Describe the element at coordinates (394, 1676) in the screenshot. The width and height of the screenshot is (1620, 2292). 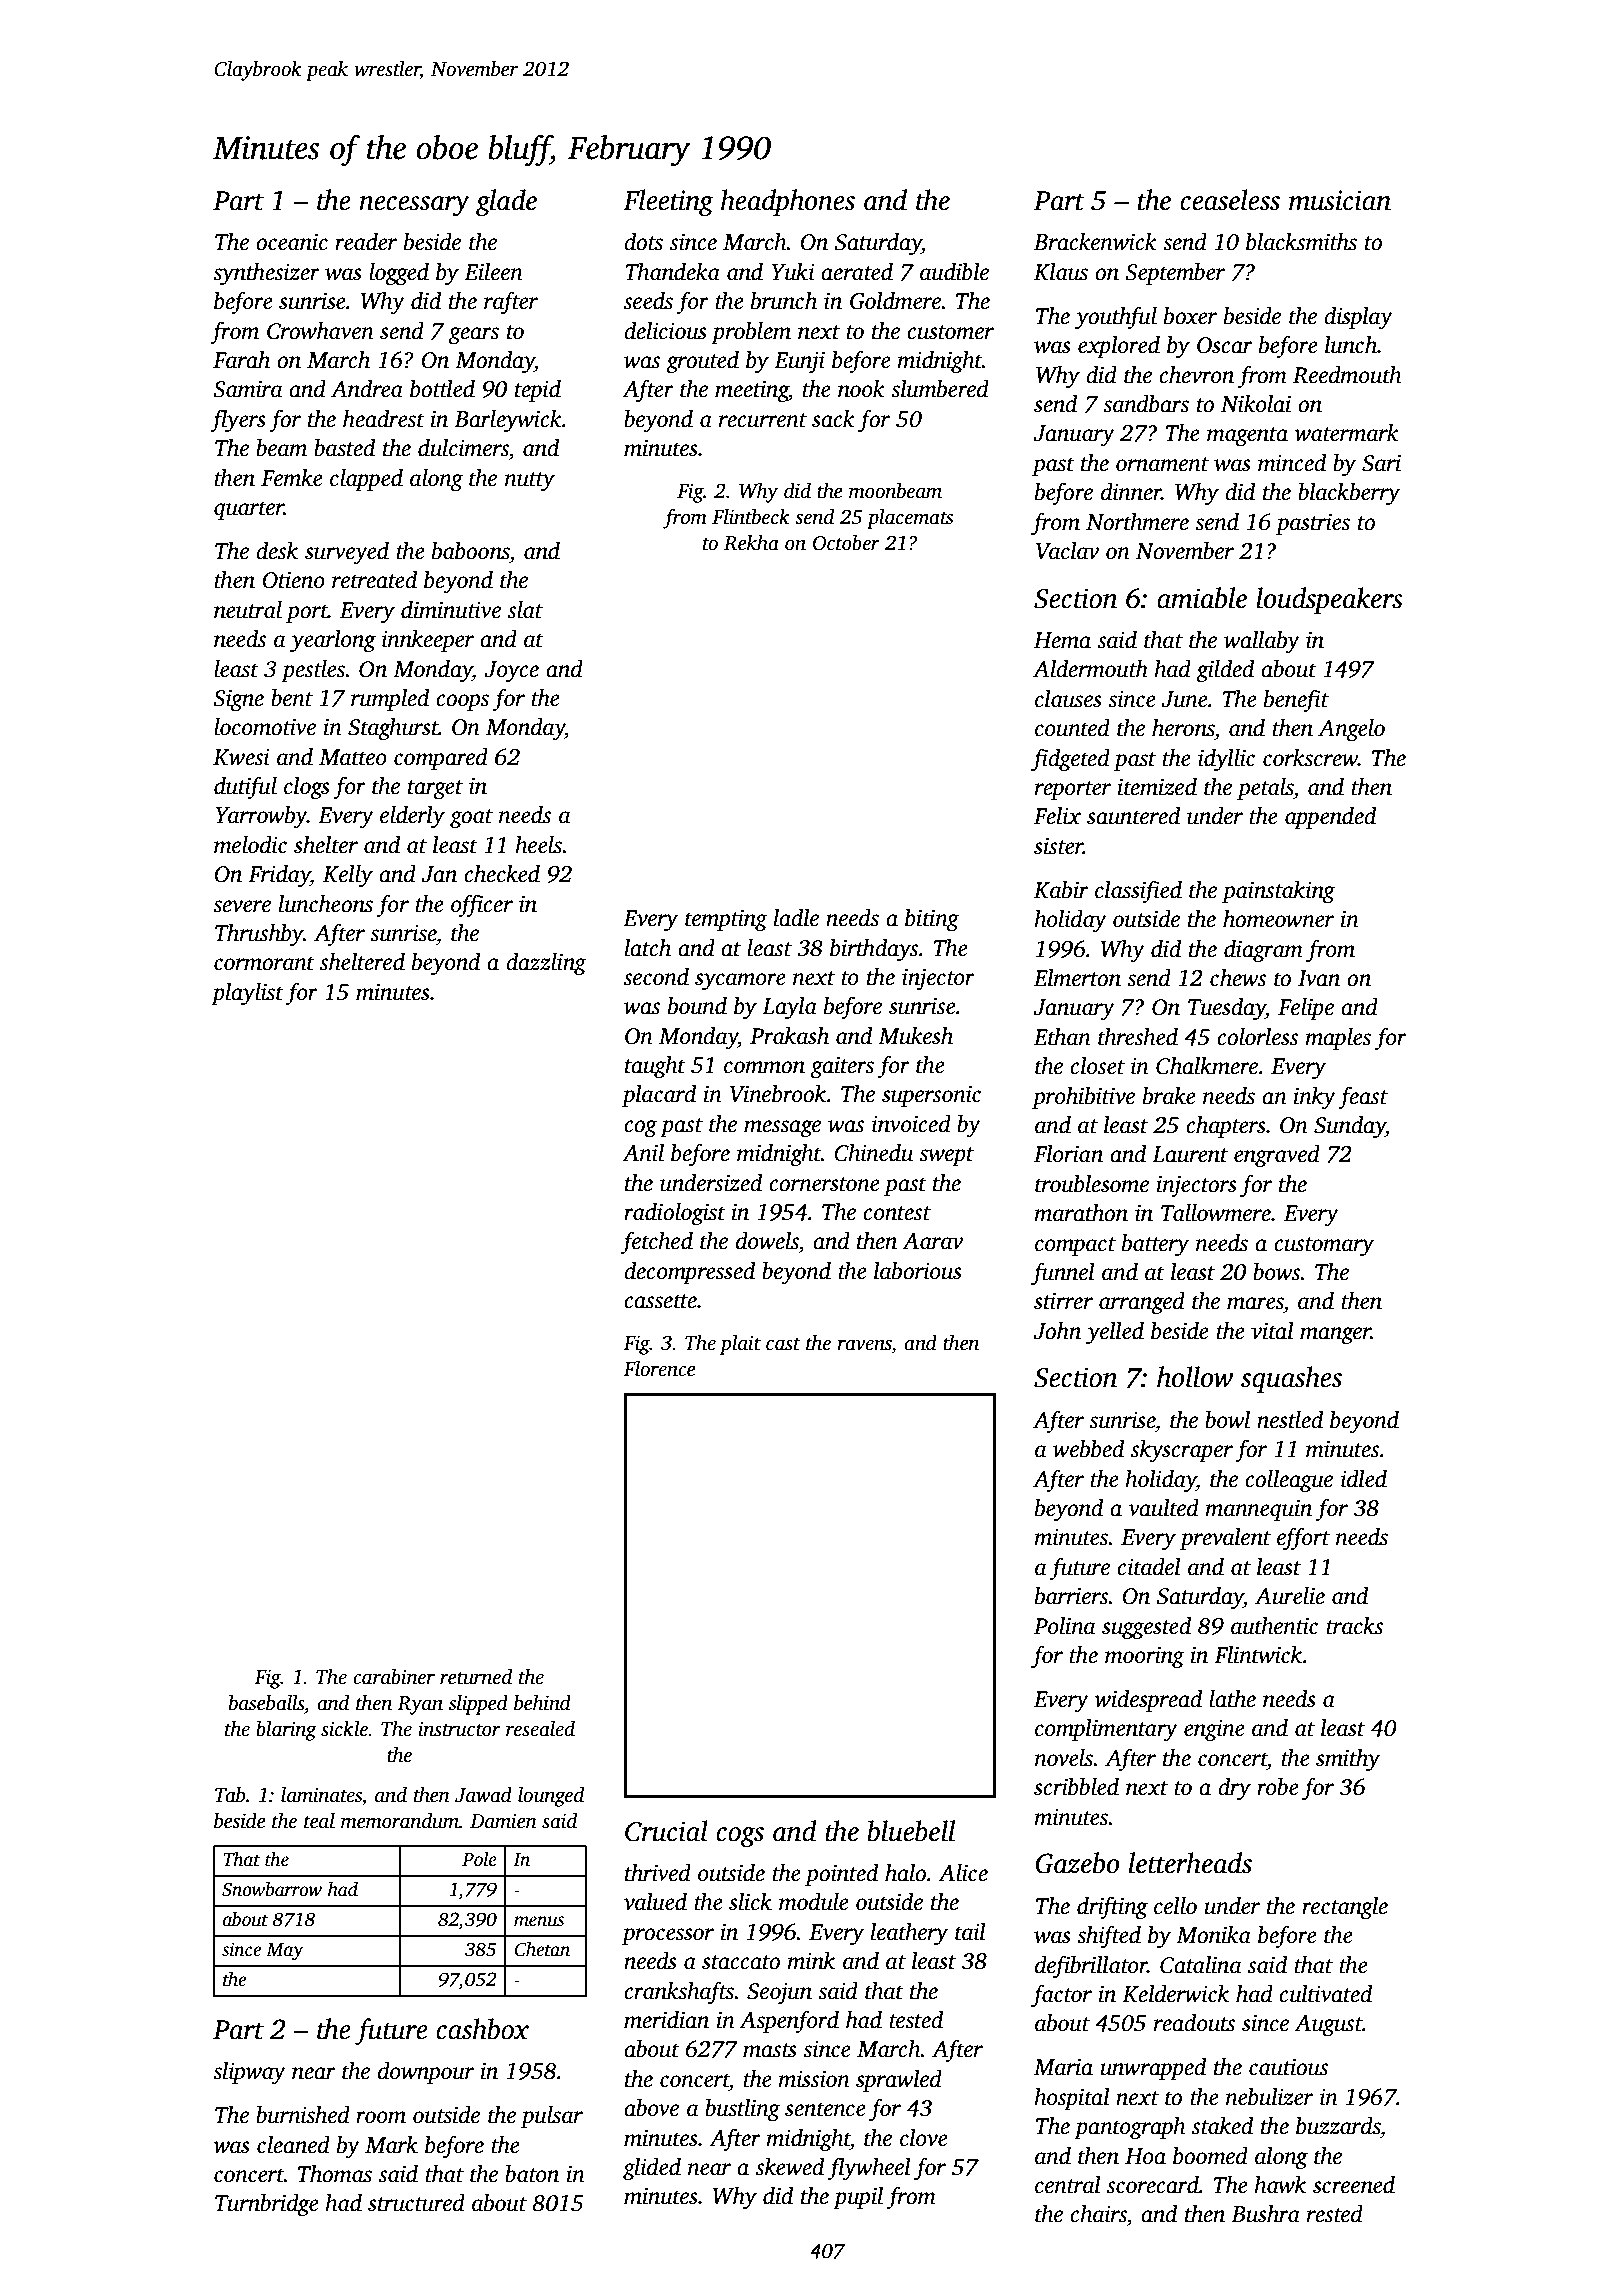
I see `carabiner` at that location.
